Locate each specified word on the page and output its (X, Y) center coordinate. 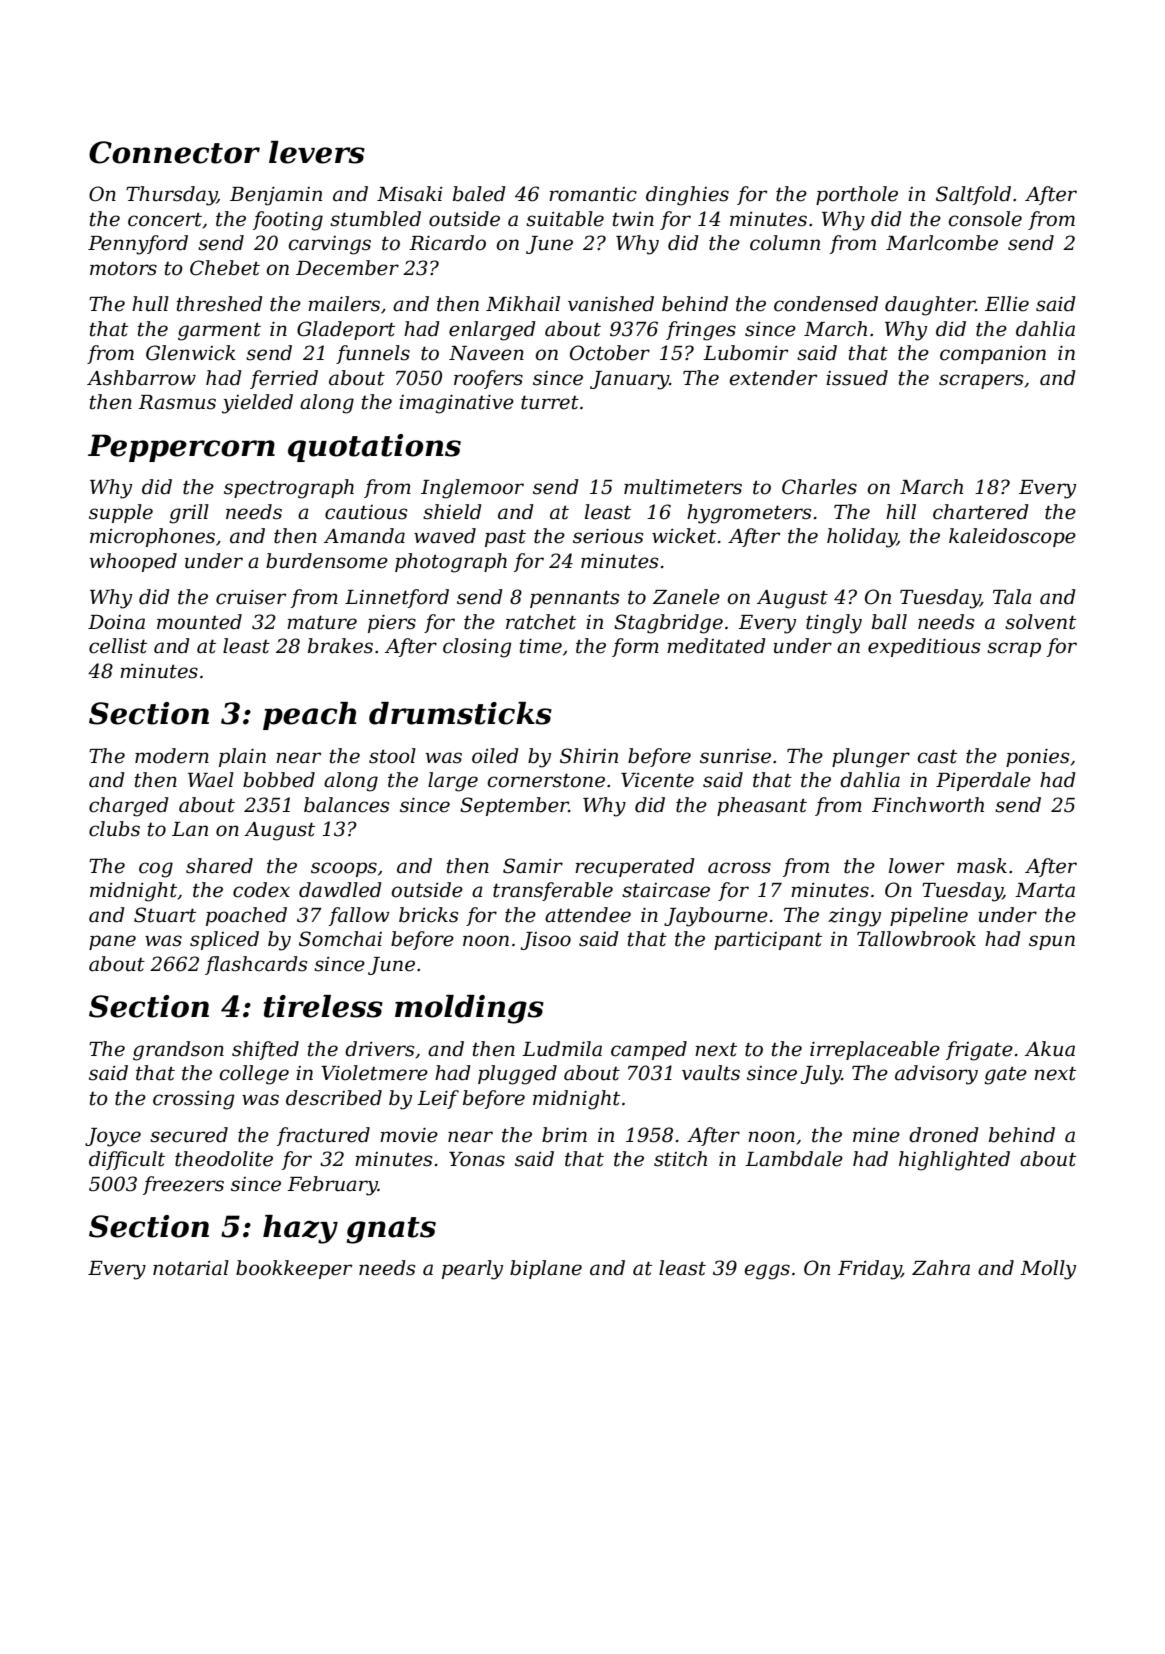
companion (993, 355)
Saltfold (973, 195)
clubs (114, 829)
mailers (344, 304)
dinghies (687, 196)
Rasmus (177, 402)
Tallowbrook (916, 939)
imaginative (456, 404)
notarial (191, 1268)
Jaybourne (716, 917)
